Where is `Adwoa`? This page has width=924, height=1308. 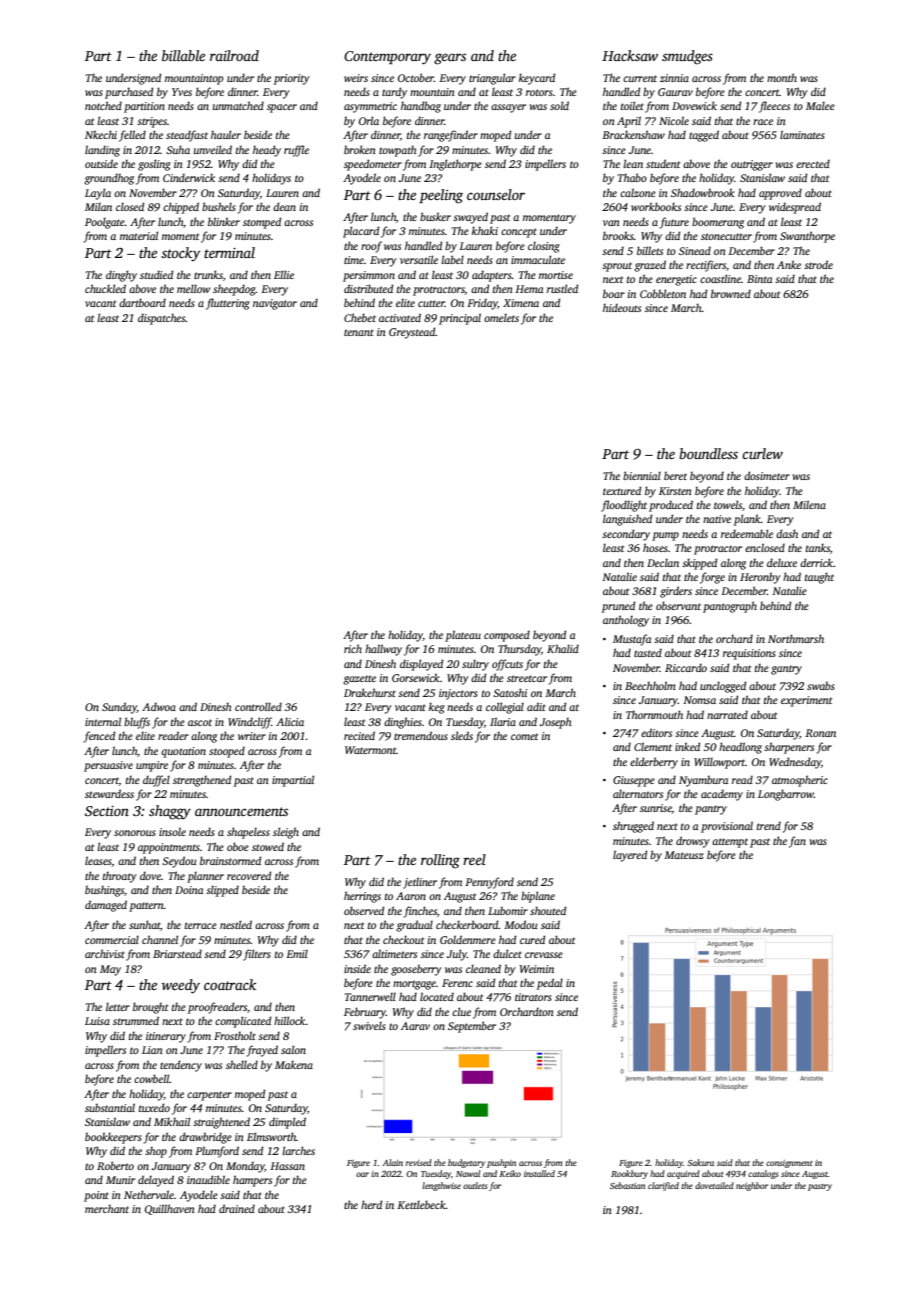 Adwoa is located at coordinates (159, 706).
